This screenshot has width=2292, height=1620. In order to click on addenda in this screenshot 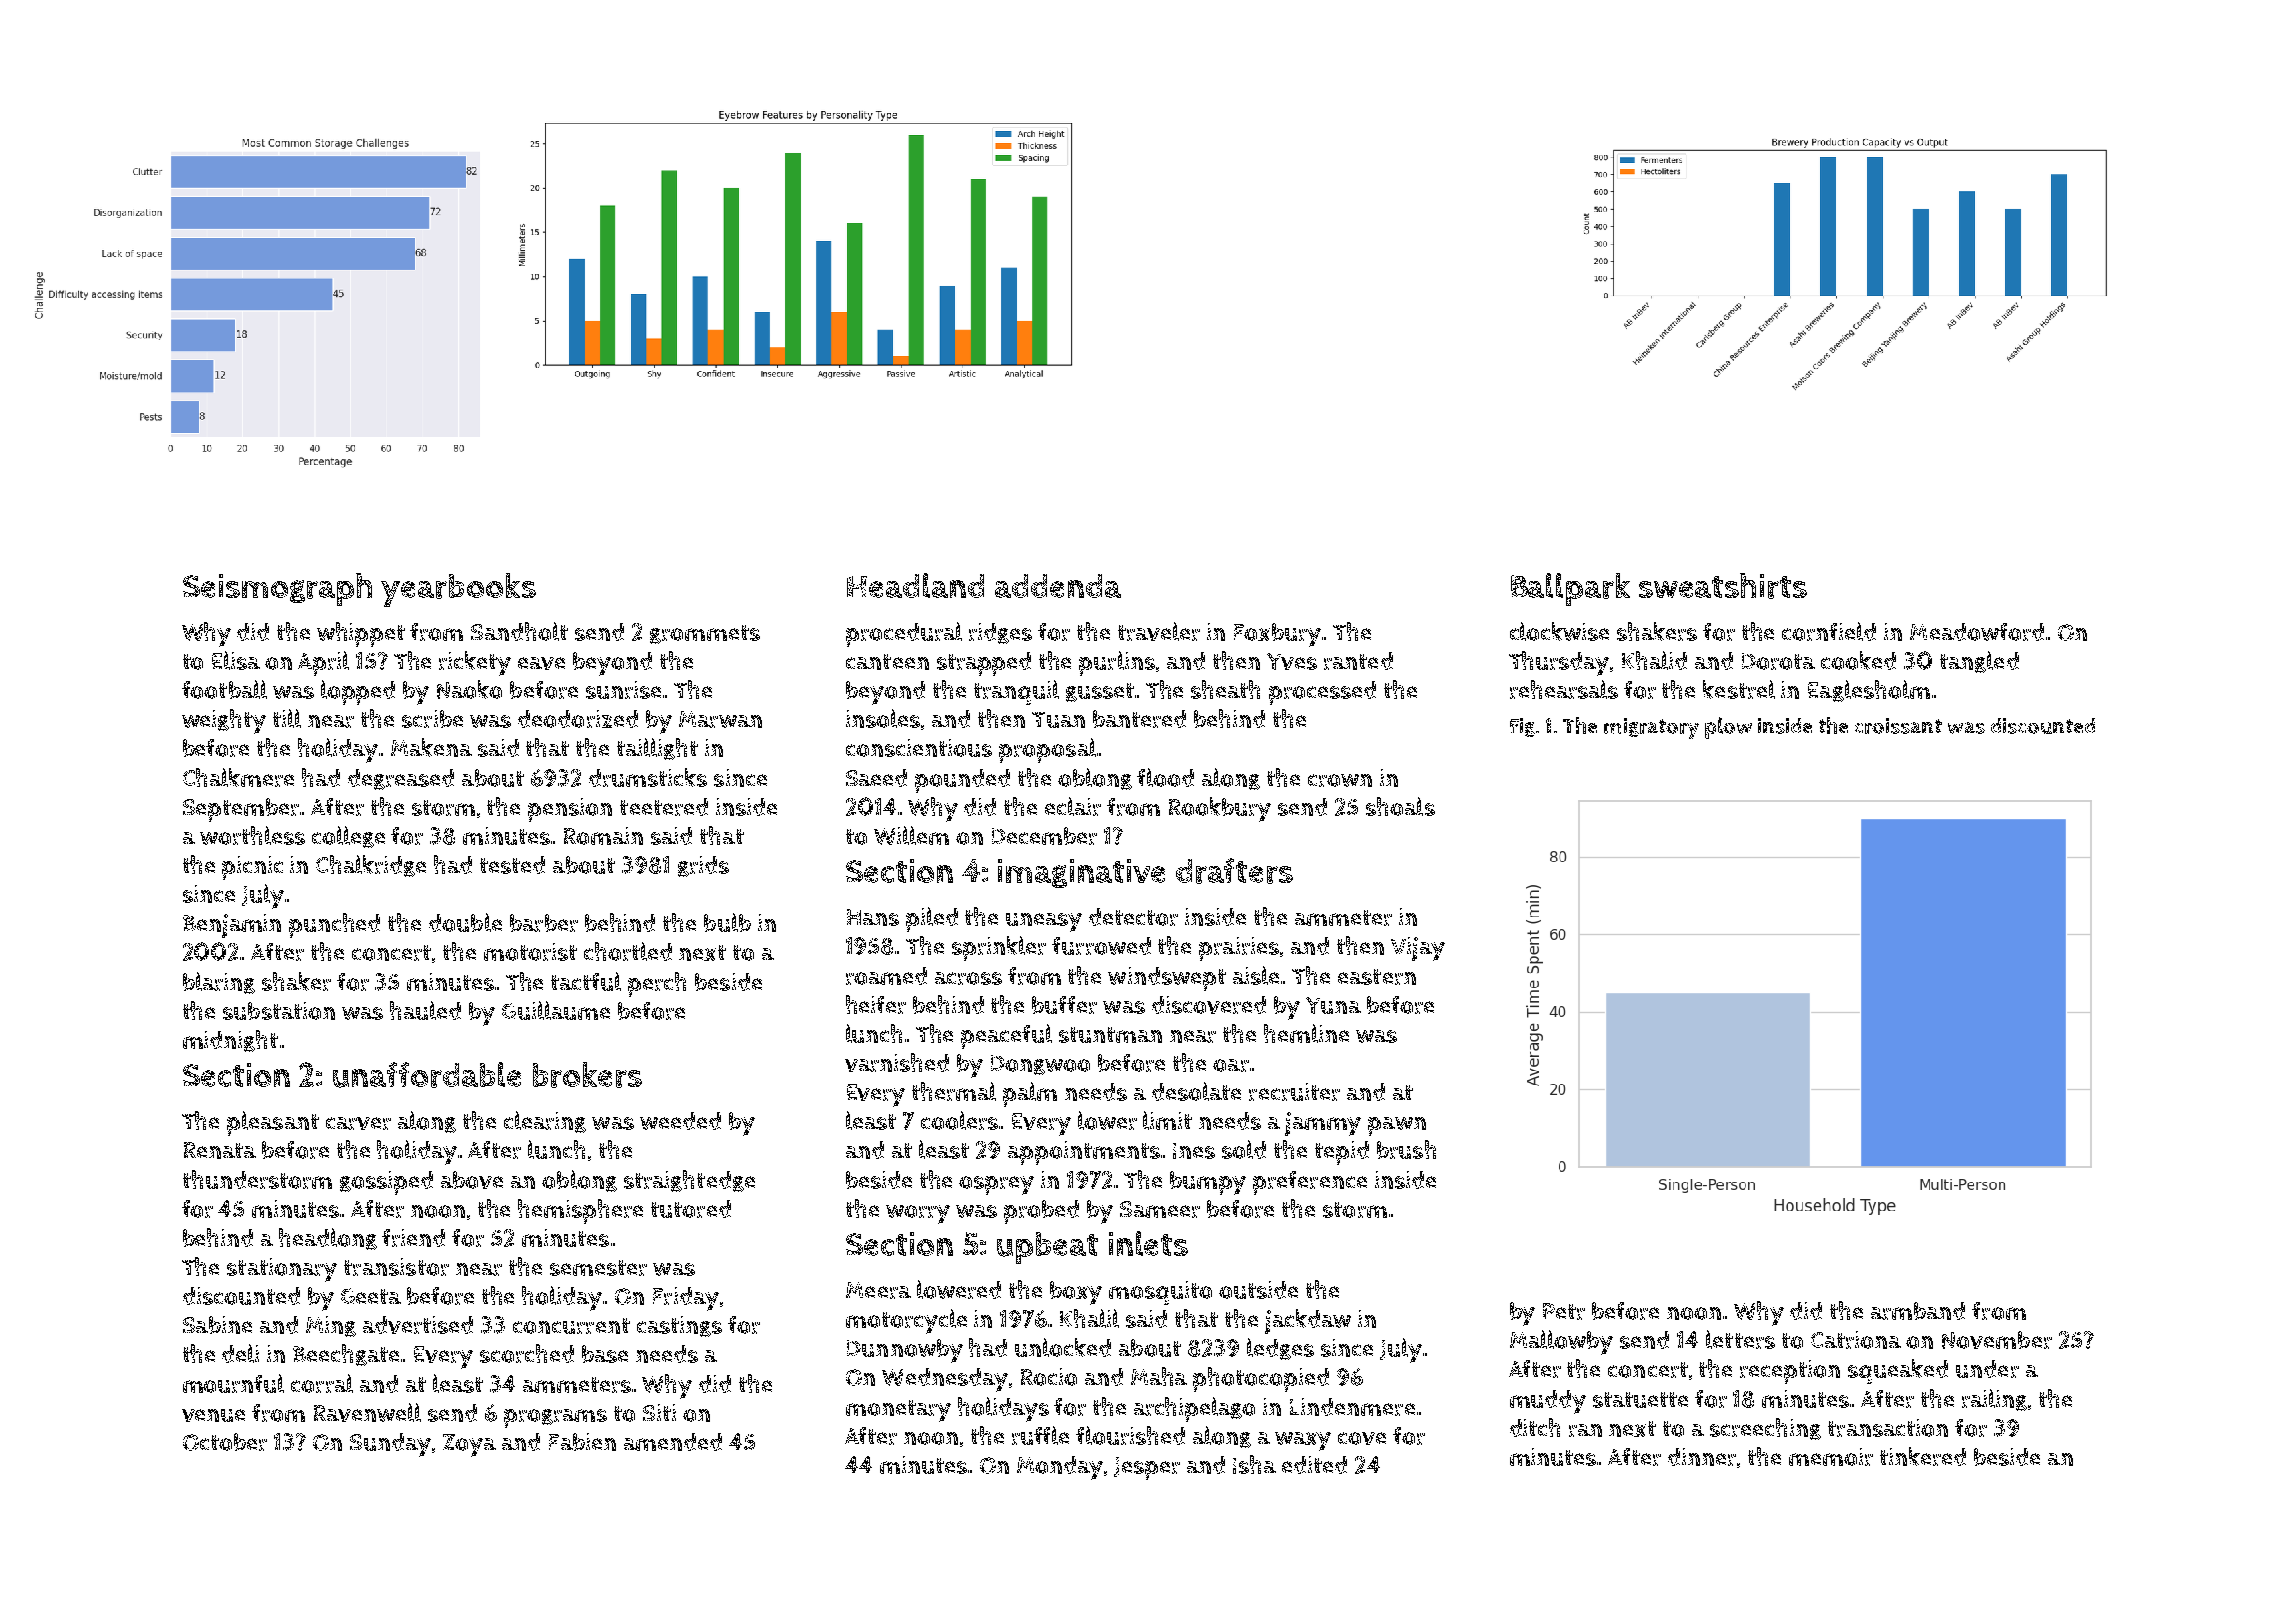, I will do `click(1058, 586)`.
